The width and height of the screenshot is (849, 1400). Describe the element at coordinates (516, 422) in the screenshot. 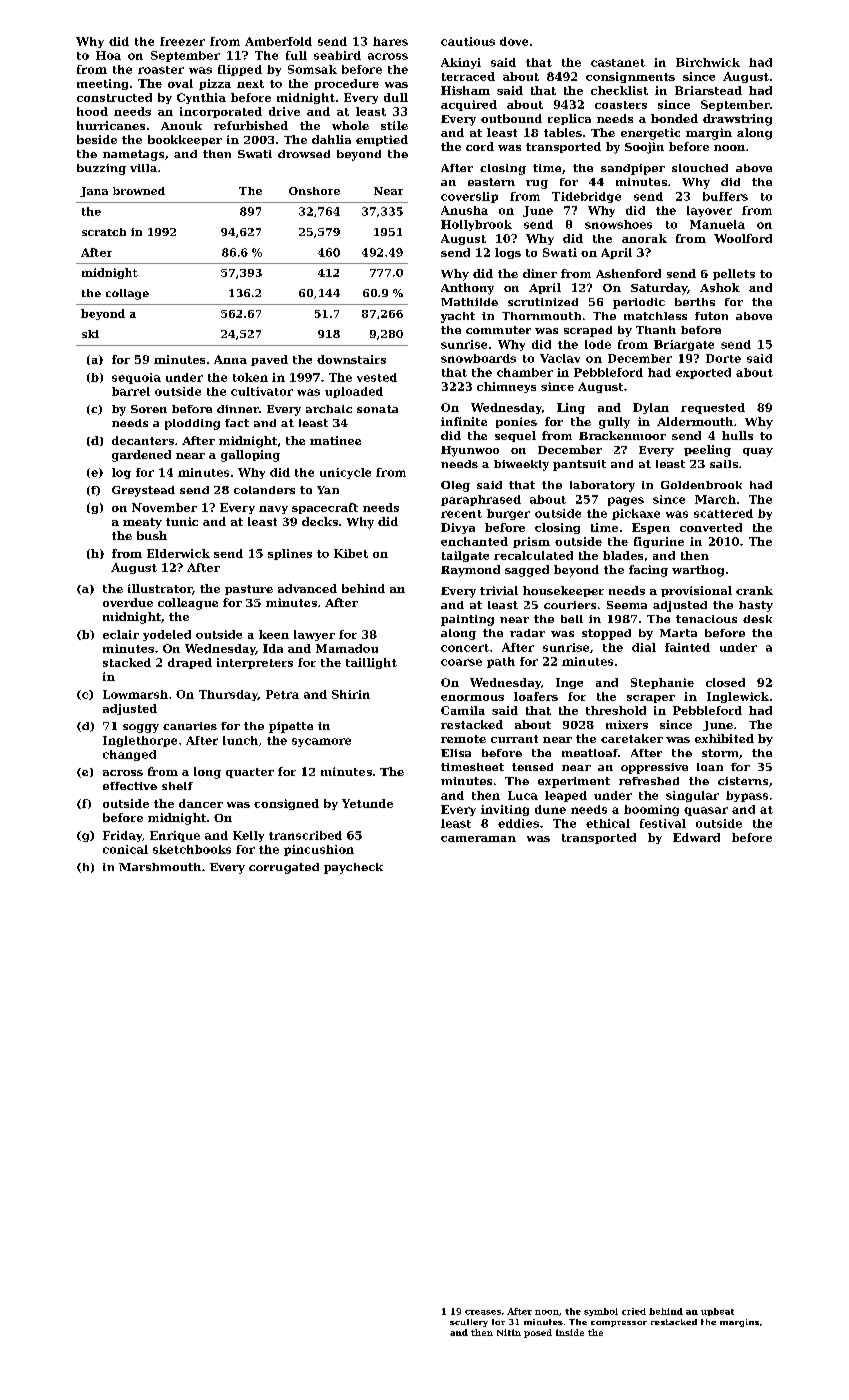

I see `ponies` at that location.
